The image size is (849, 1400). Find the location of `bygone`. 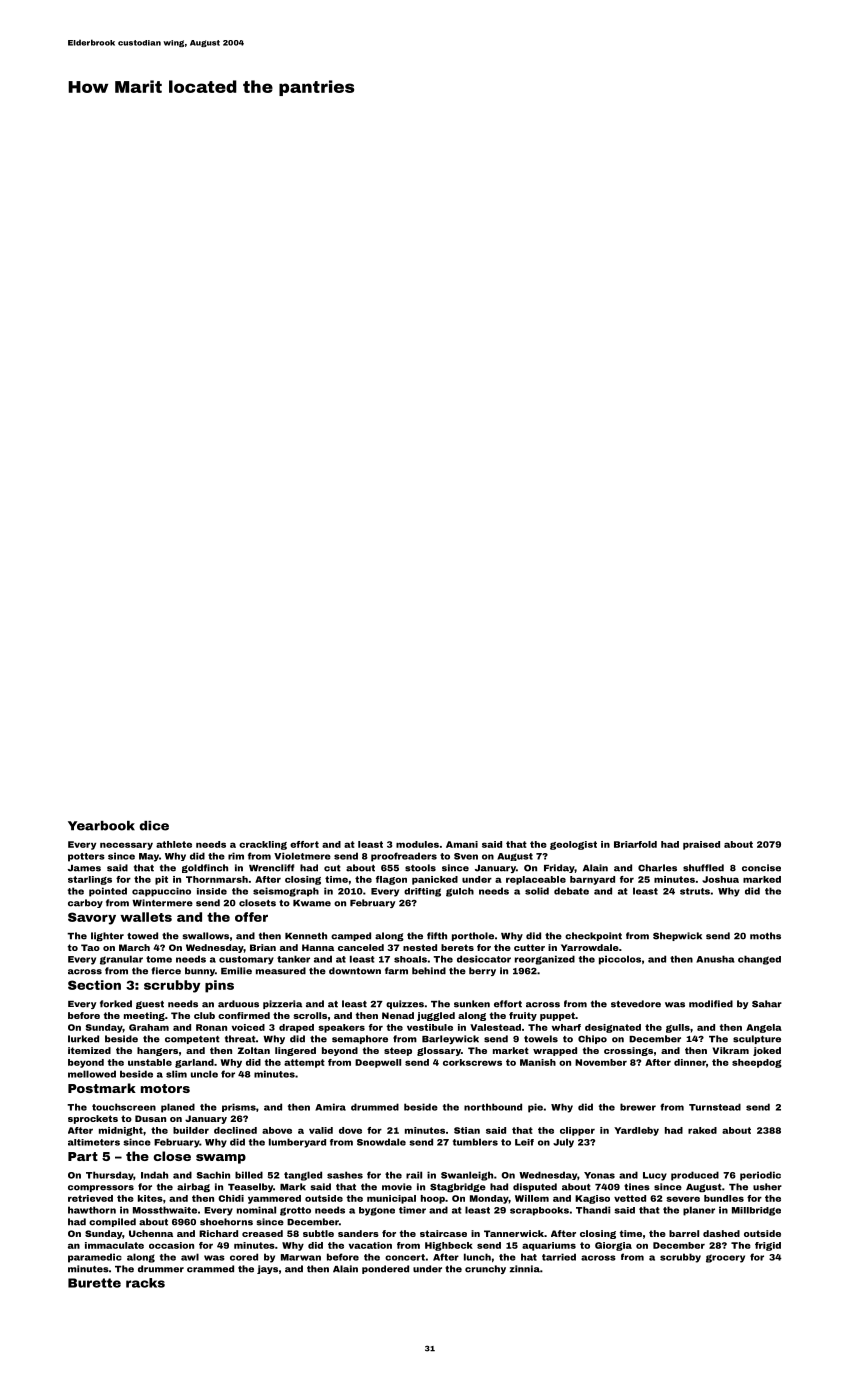

bygone is located at coordinates (377, 1211).
